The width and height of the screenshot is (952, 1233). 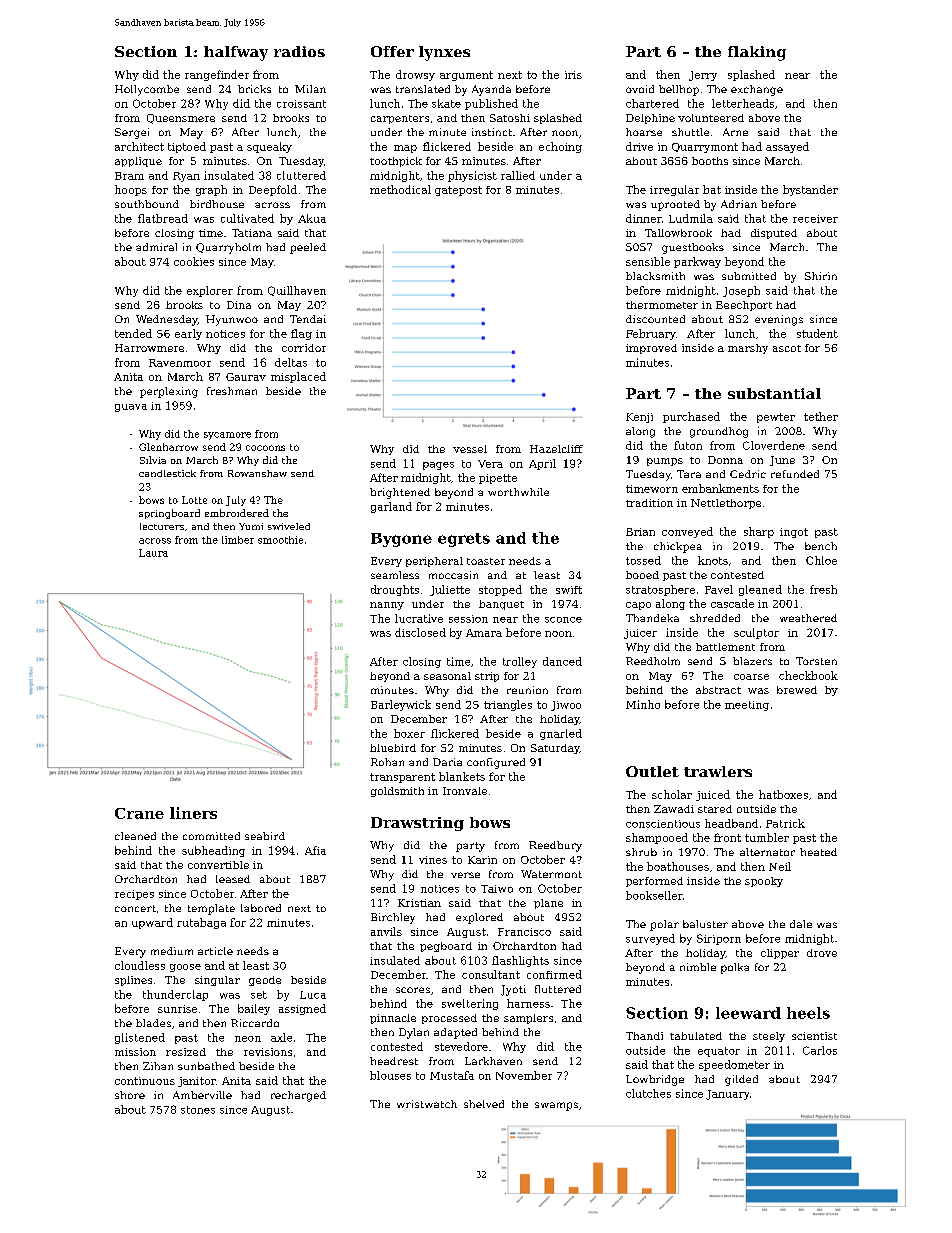 I want to click on flaking, so click(x=757, y=53).
